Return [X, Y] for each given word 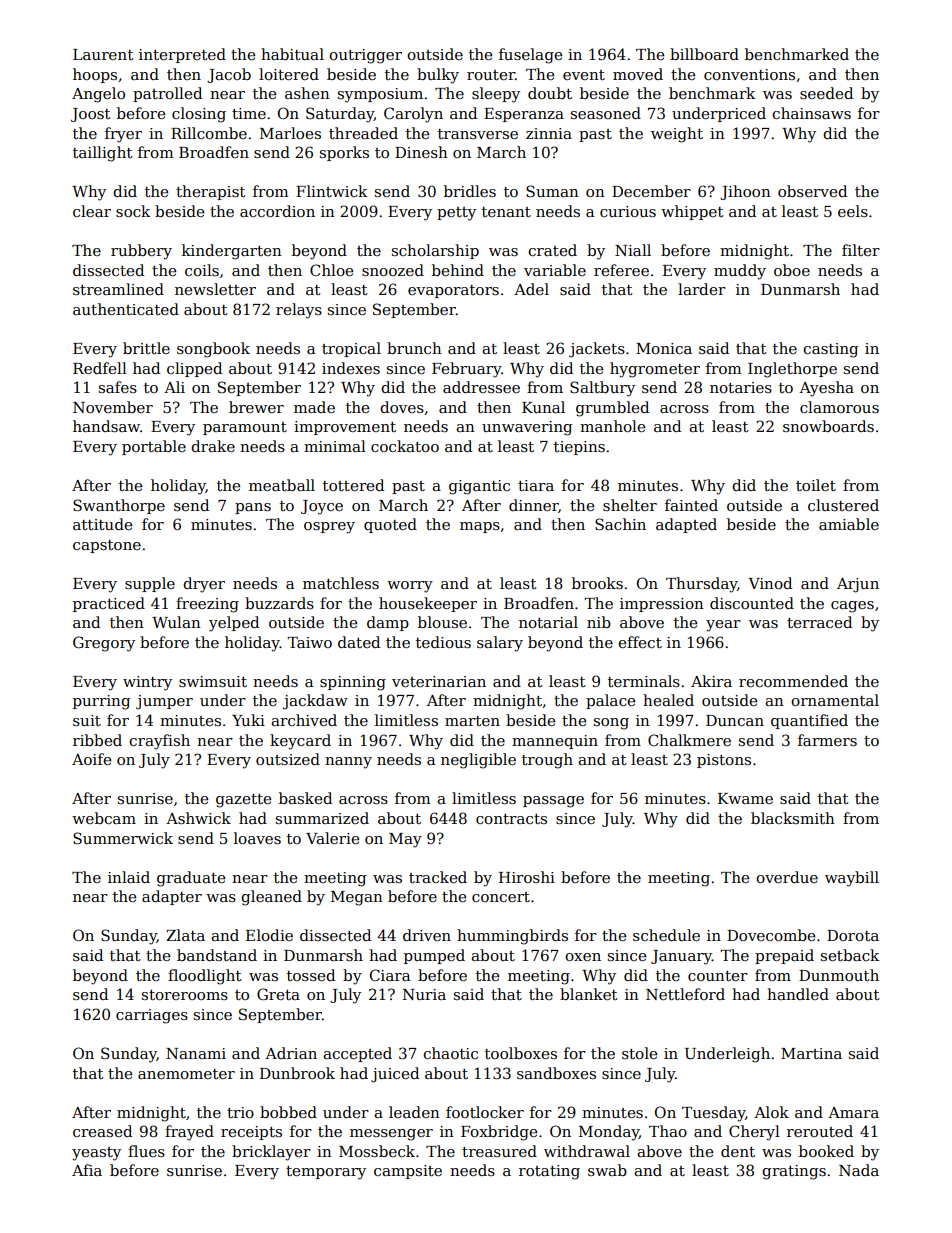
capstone [107, 546]
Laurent [103, 54]
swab [607, 1170]
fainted [691, 505]
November [113, 407]
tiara [536, 485]
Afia [87, 1170]
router [491, 75]
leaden [414, 1112]
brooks [597, 583]
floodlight [205, 977]
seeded [826, 93]
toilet [816, 485]
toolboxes [521, 1053]
